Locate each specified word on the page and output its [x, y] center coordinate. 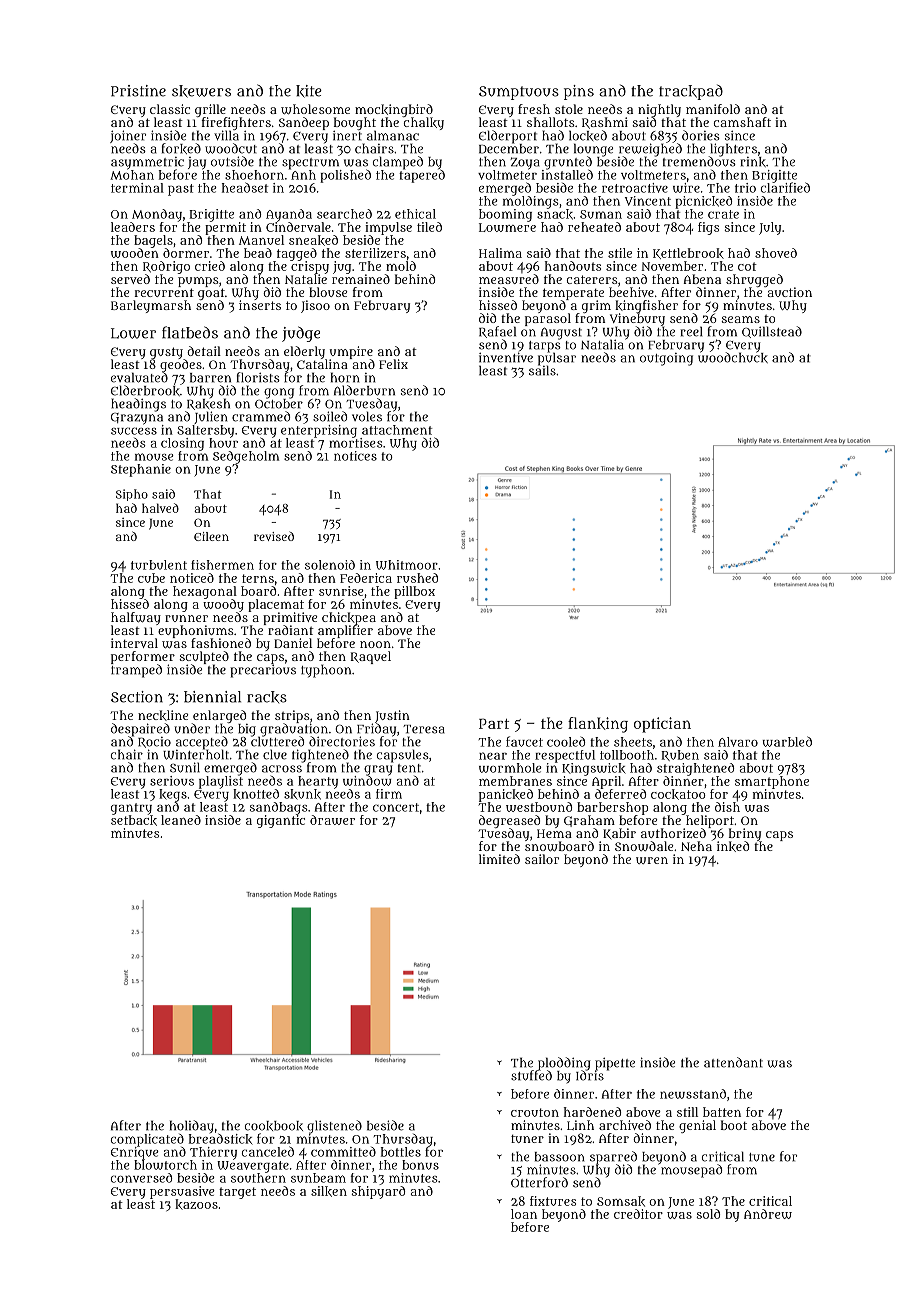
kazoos [196, 1204]
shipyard [378, 1192]
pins [579, 92]
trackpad [691, 92]
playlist [221, 782]
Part [494, 723]
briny [745, 834]
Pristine [138, 91]
